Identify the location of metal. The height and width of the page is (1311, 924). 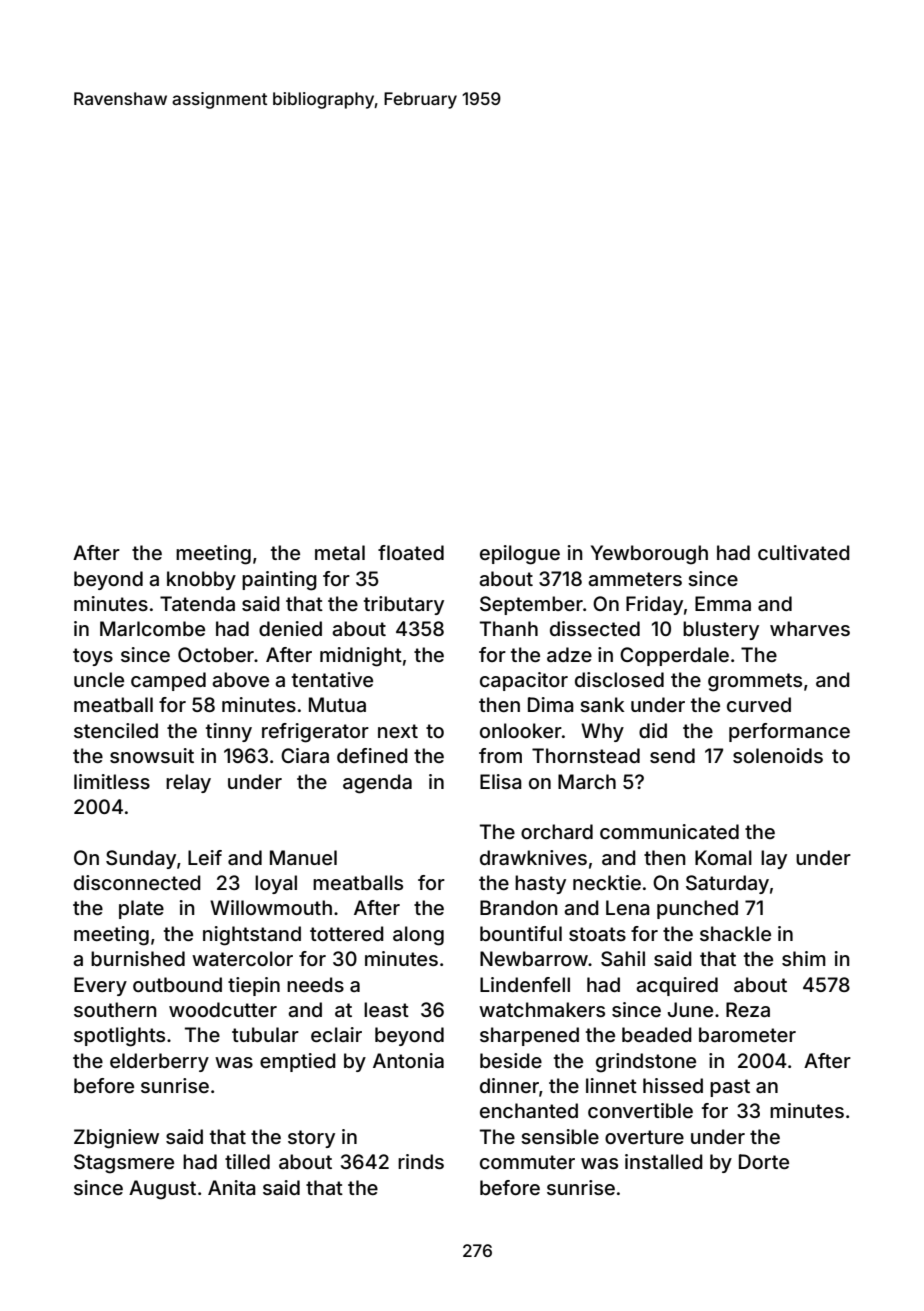
(340, 552).
